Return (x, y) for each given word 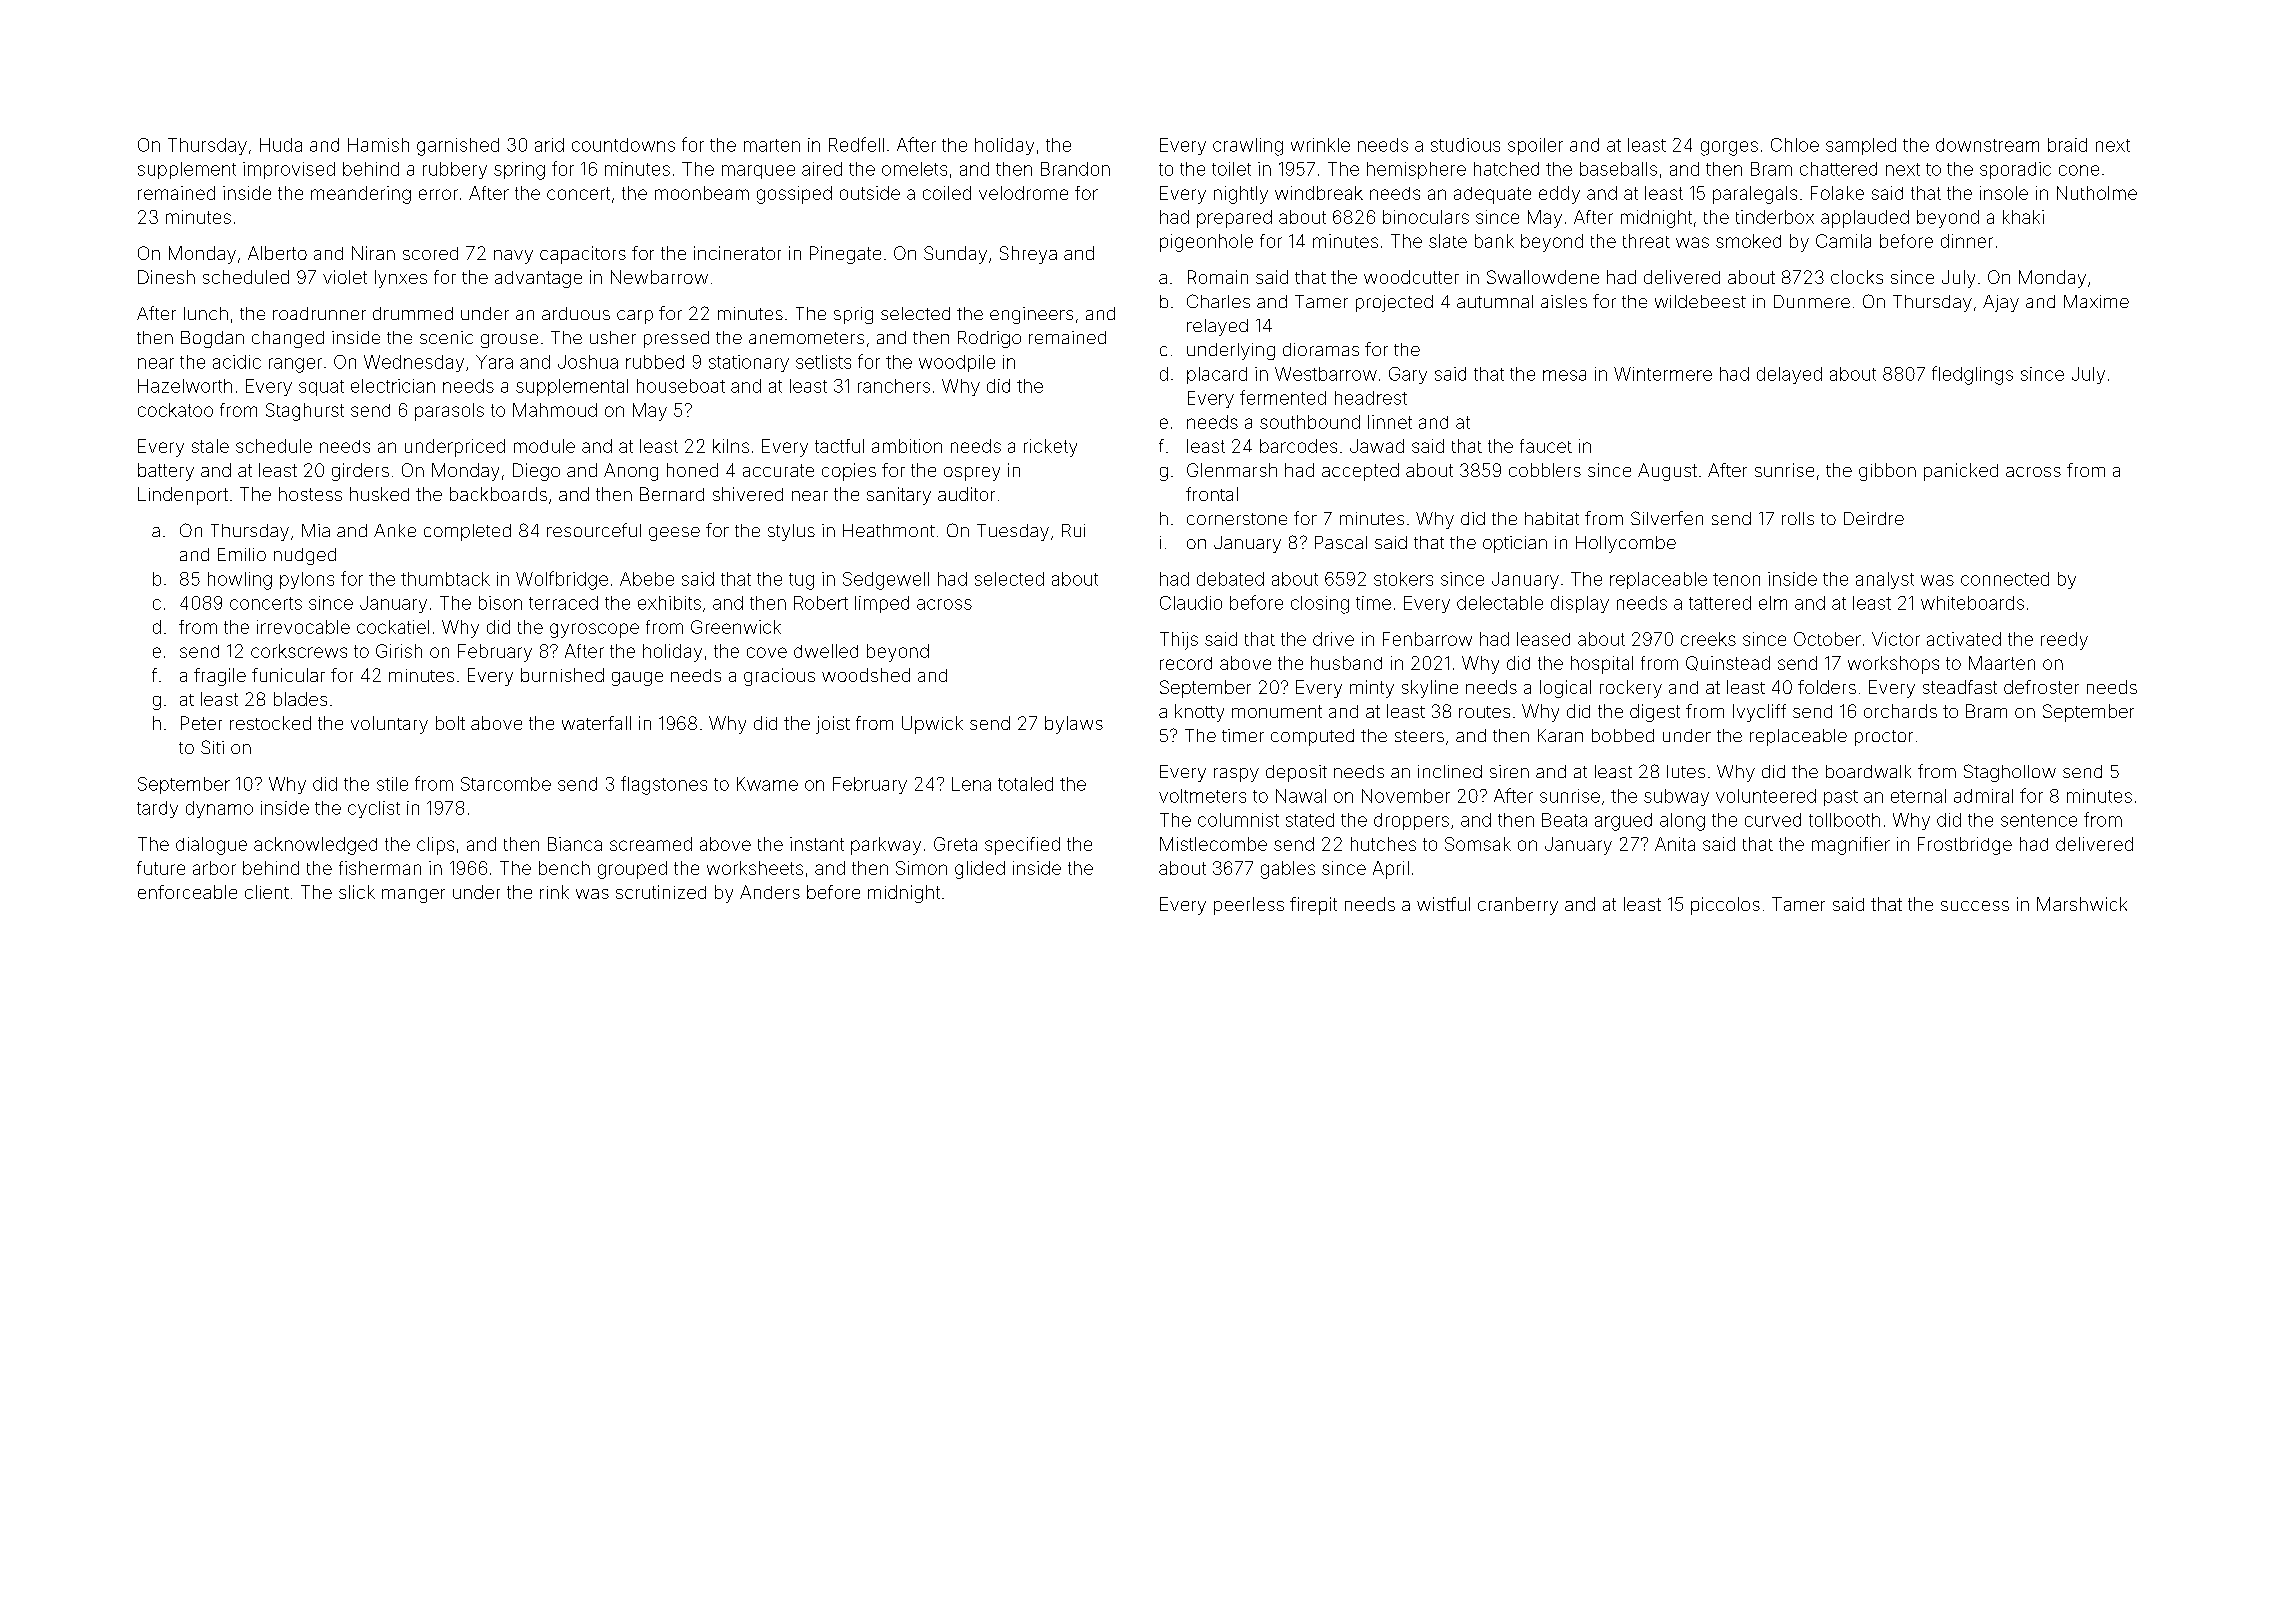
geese (674, 534)
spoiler (1535, 146)
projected (1394, 303)
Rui (1073, 530)
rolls (1798, 518)
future (161, 868)
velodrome (1023, 193)
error (438, 194)
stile (392, 784)
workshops (1893, 665)
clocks (1857, 277)
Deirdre (1874, 518)
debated (1230, 579)
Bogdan (212, 339)
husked (379, 494)
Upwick (932, 725)
